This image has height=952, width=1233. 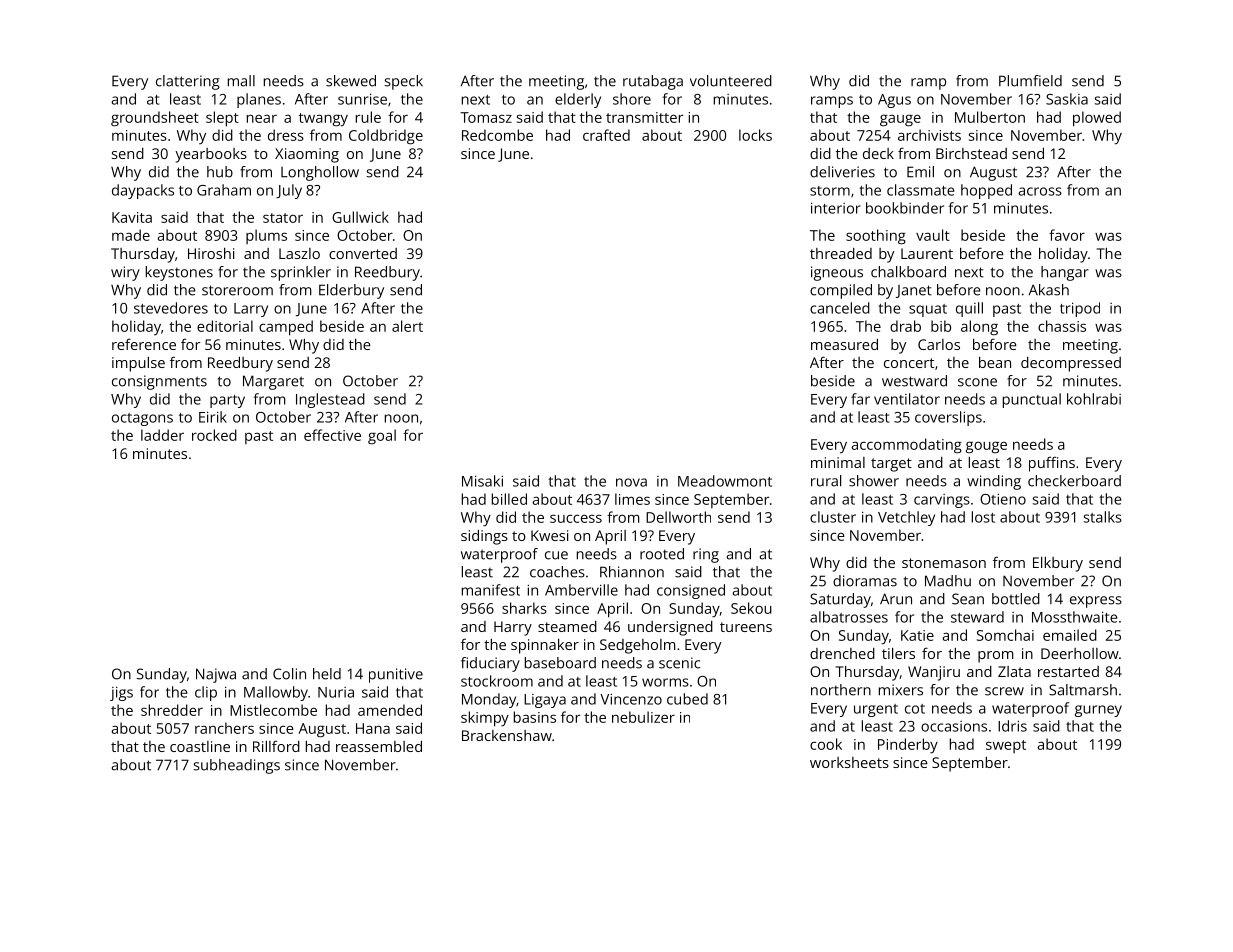 I want to click on Vetchley, so click(x=906, y=518).
